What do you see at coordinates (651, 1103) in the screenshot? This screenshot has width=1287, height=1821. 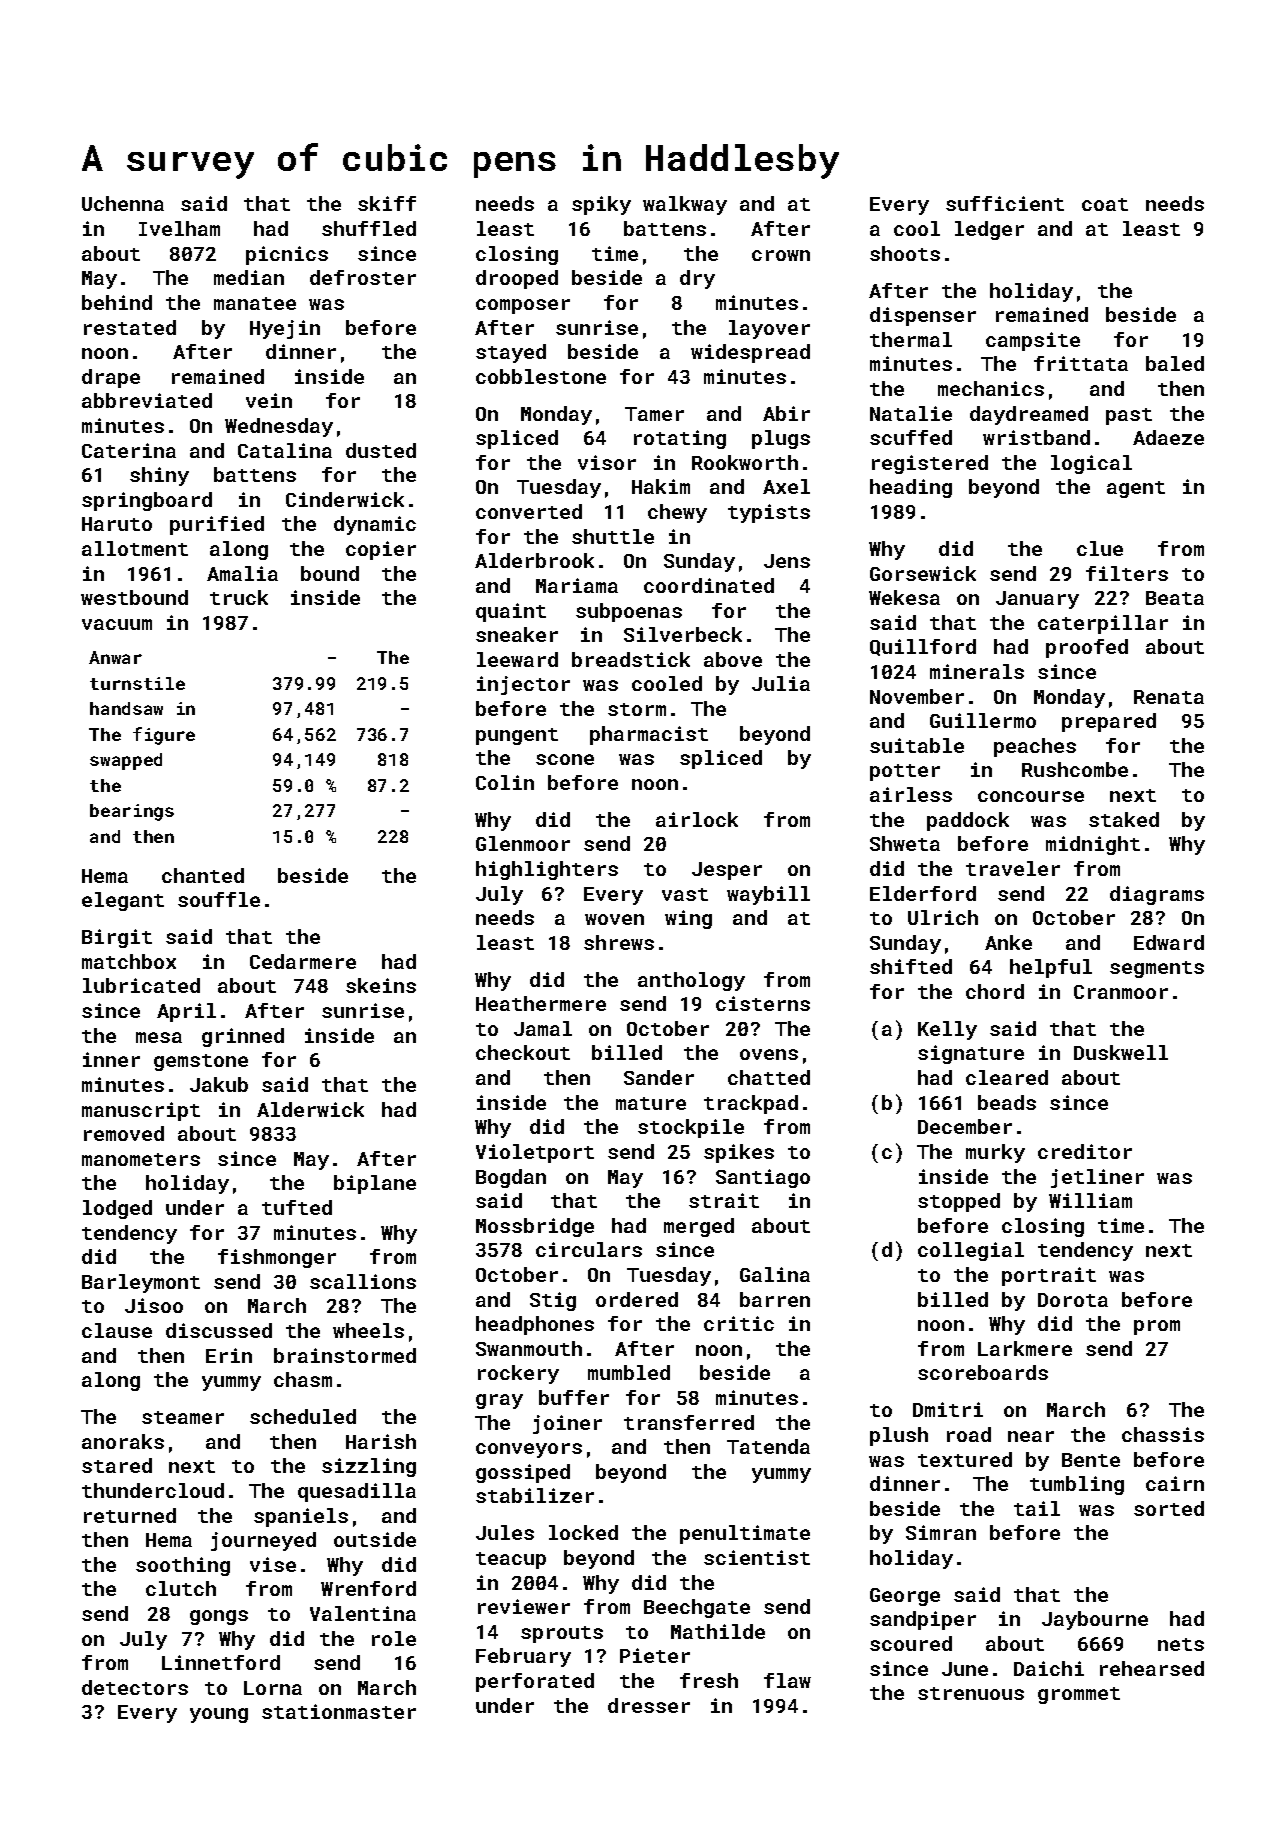 I see `mature` at bounding box center [651, 1103].
